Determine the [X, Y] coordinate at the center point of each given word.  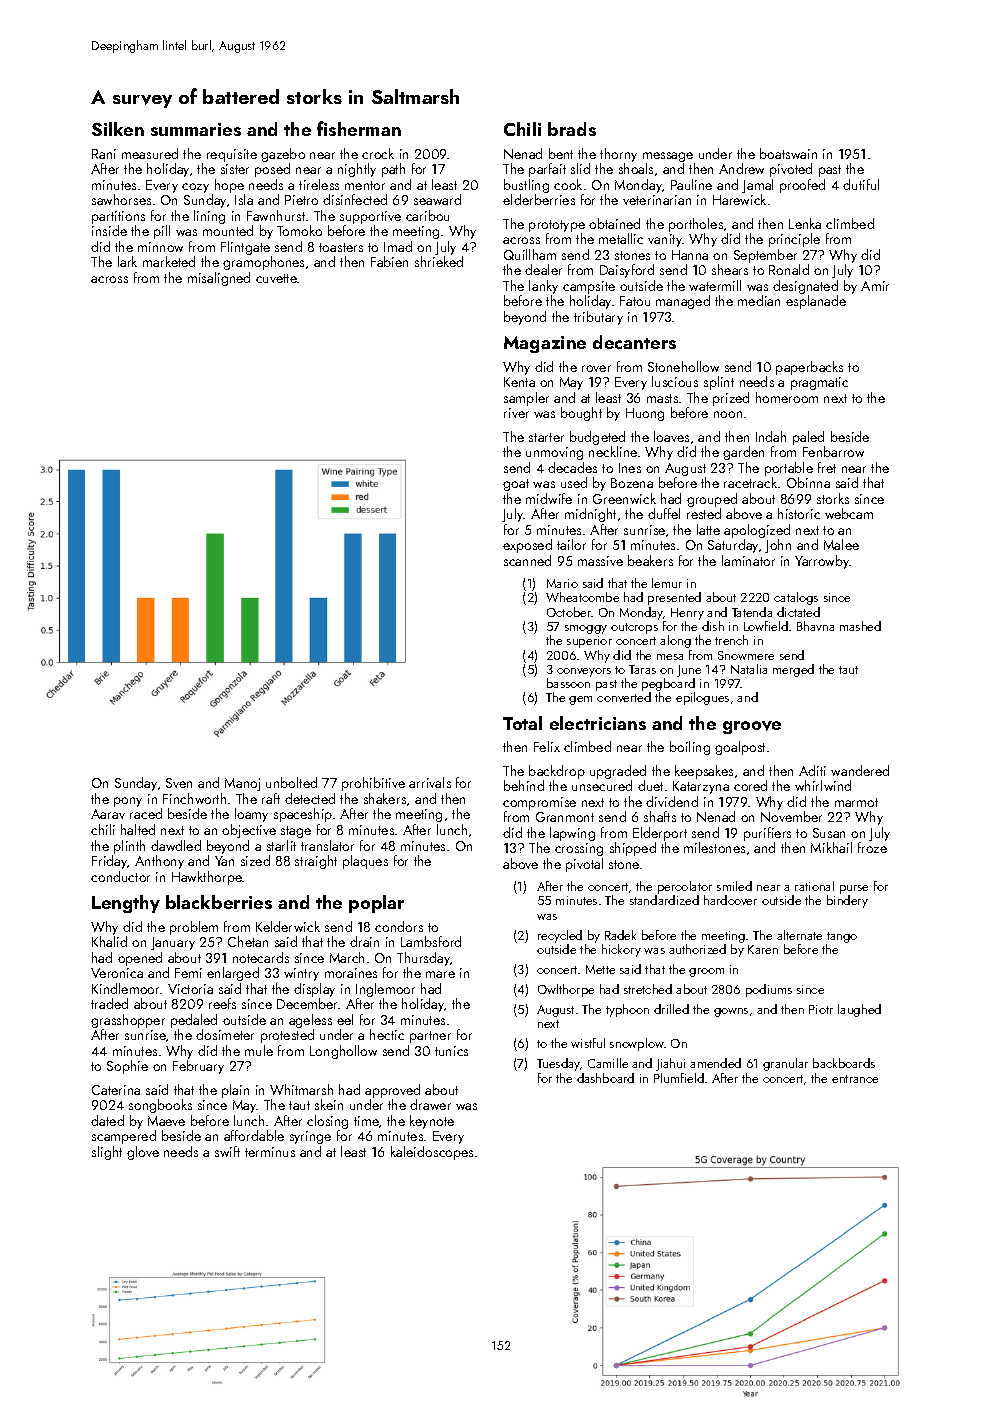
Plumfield [679, 1078]
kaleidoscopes [432, 1153]
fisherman [359, 128]
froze [872, 847]
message [668, 157]
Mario [562, 583]
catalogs [796, 598]
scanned [527, 560]
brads [572, 129]
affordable [254, 1135]
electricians [598, 723]
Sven [179, 783]
